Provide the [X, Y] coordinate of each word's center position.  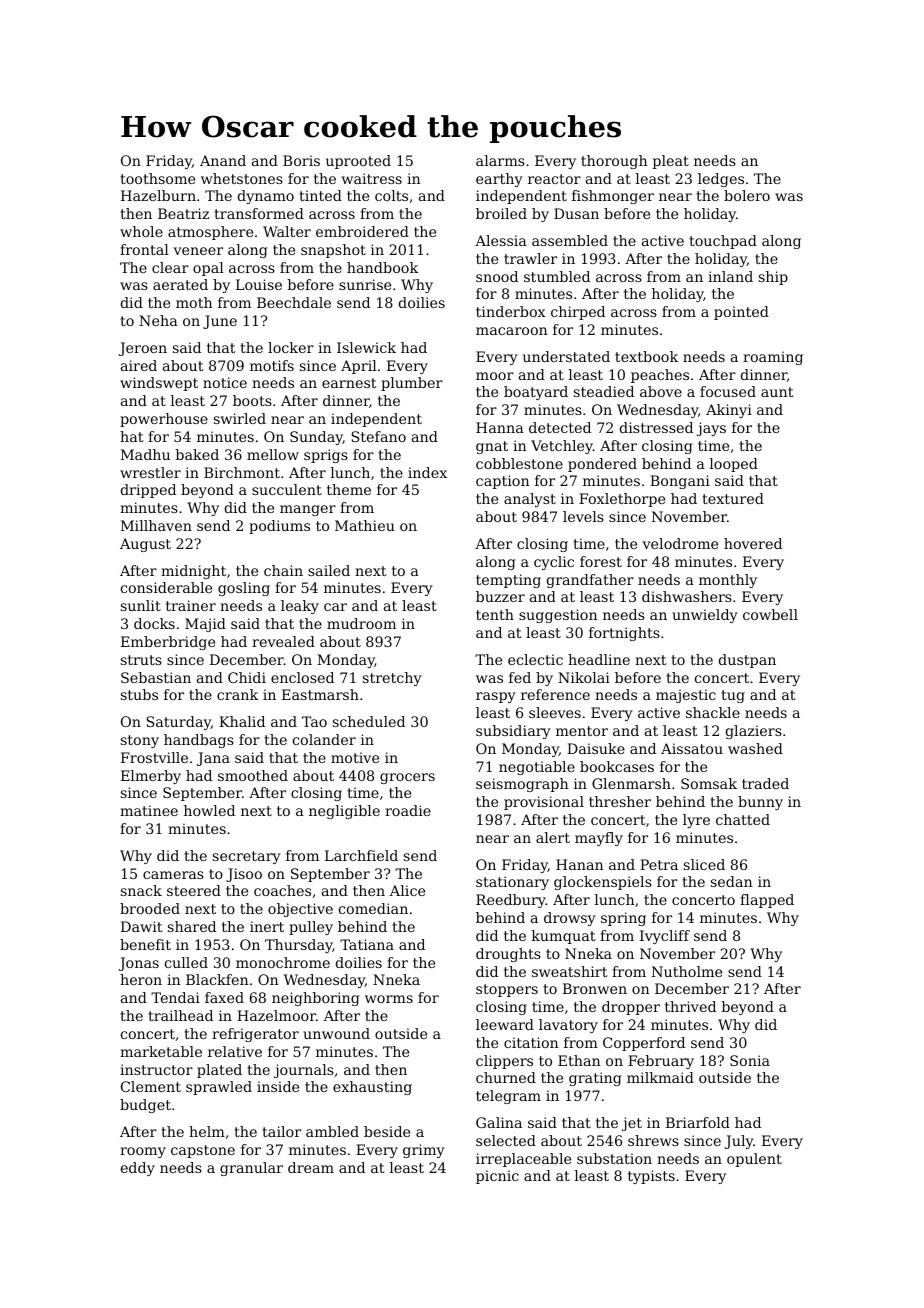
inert [267, 926]
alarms [500, 160]
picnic [497, 1177]
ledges [721, 180]
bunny [760, 803]
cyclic [554, 563]
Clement [151, 1086]
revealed [283, 641]
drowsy [570, 919]
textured [733, 498]
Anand [223, 160]
